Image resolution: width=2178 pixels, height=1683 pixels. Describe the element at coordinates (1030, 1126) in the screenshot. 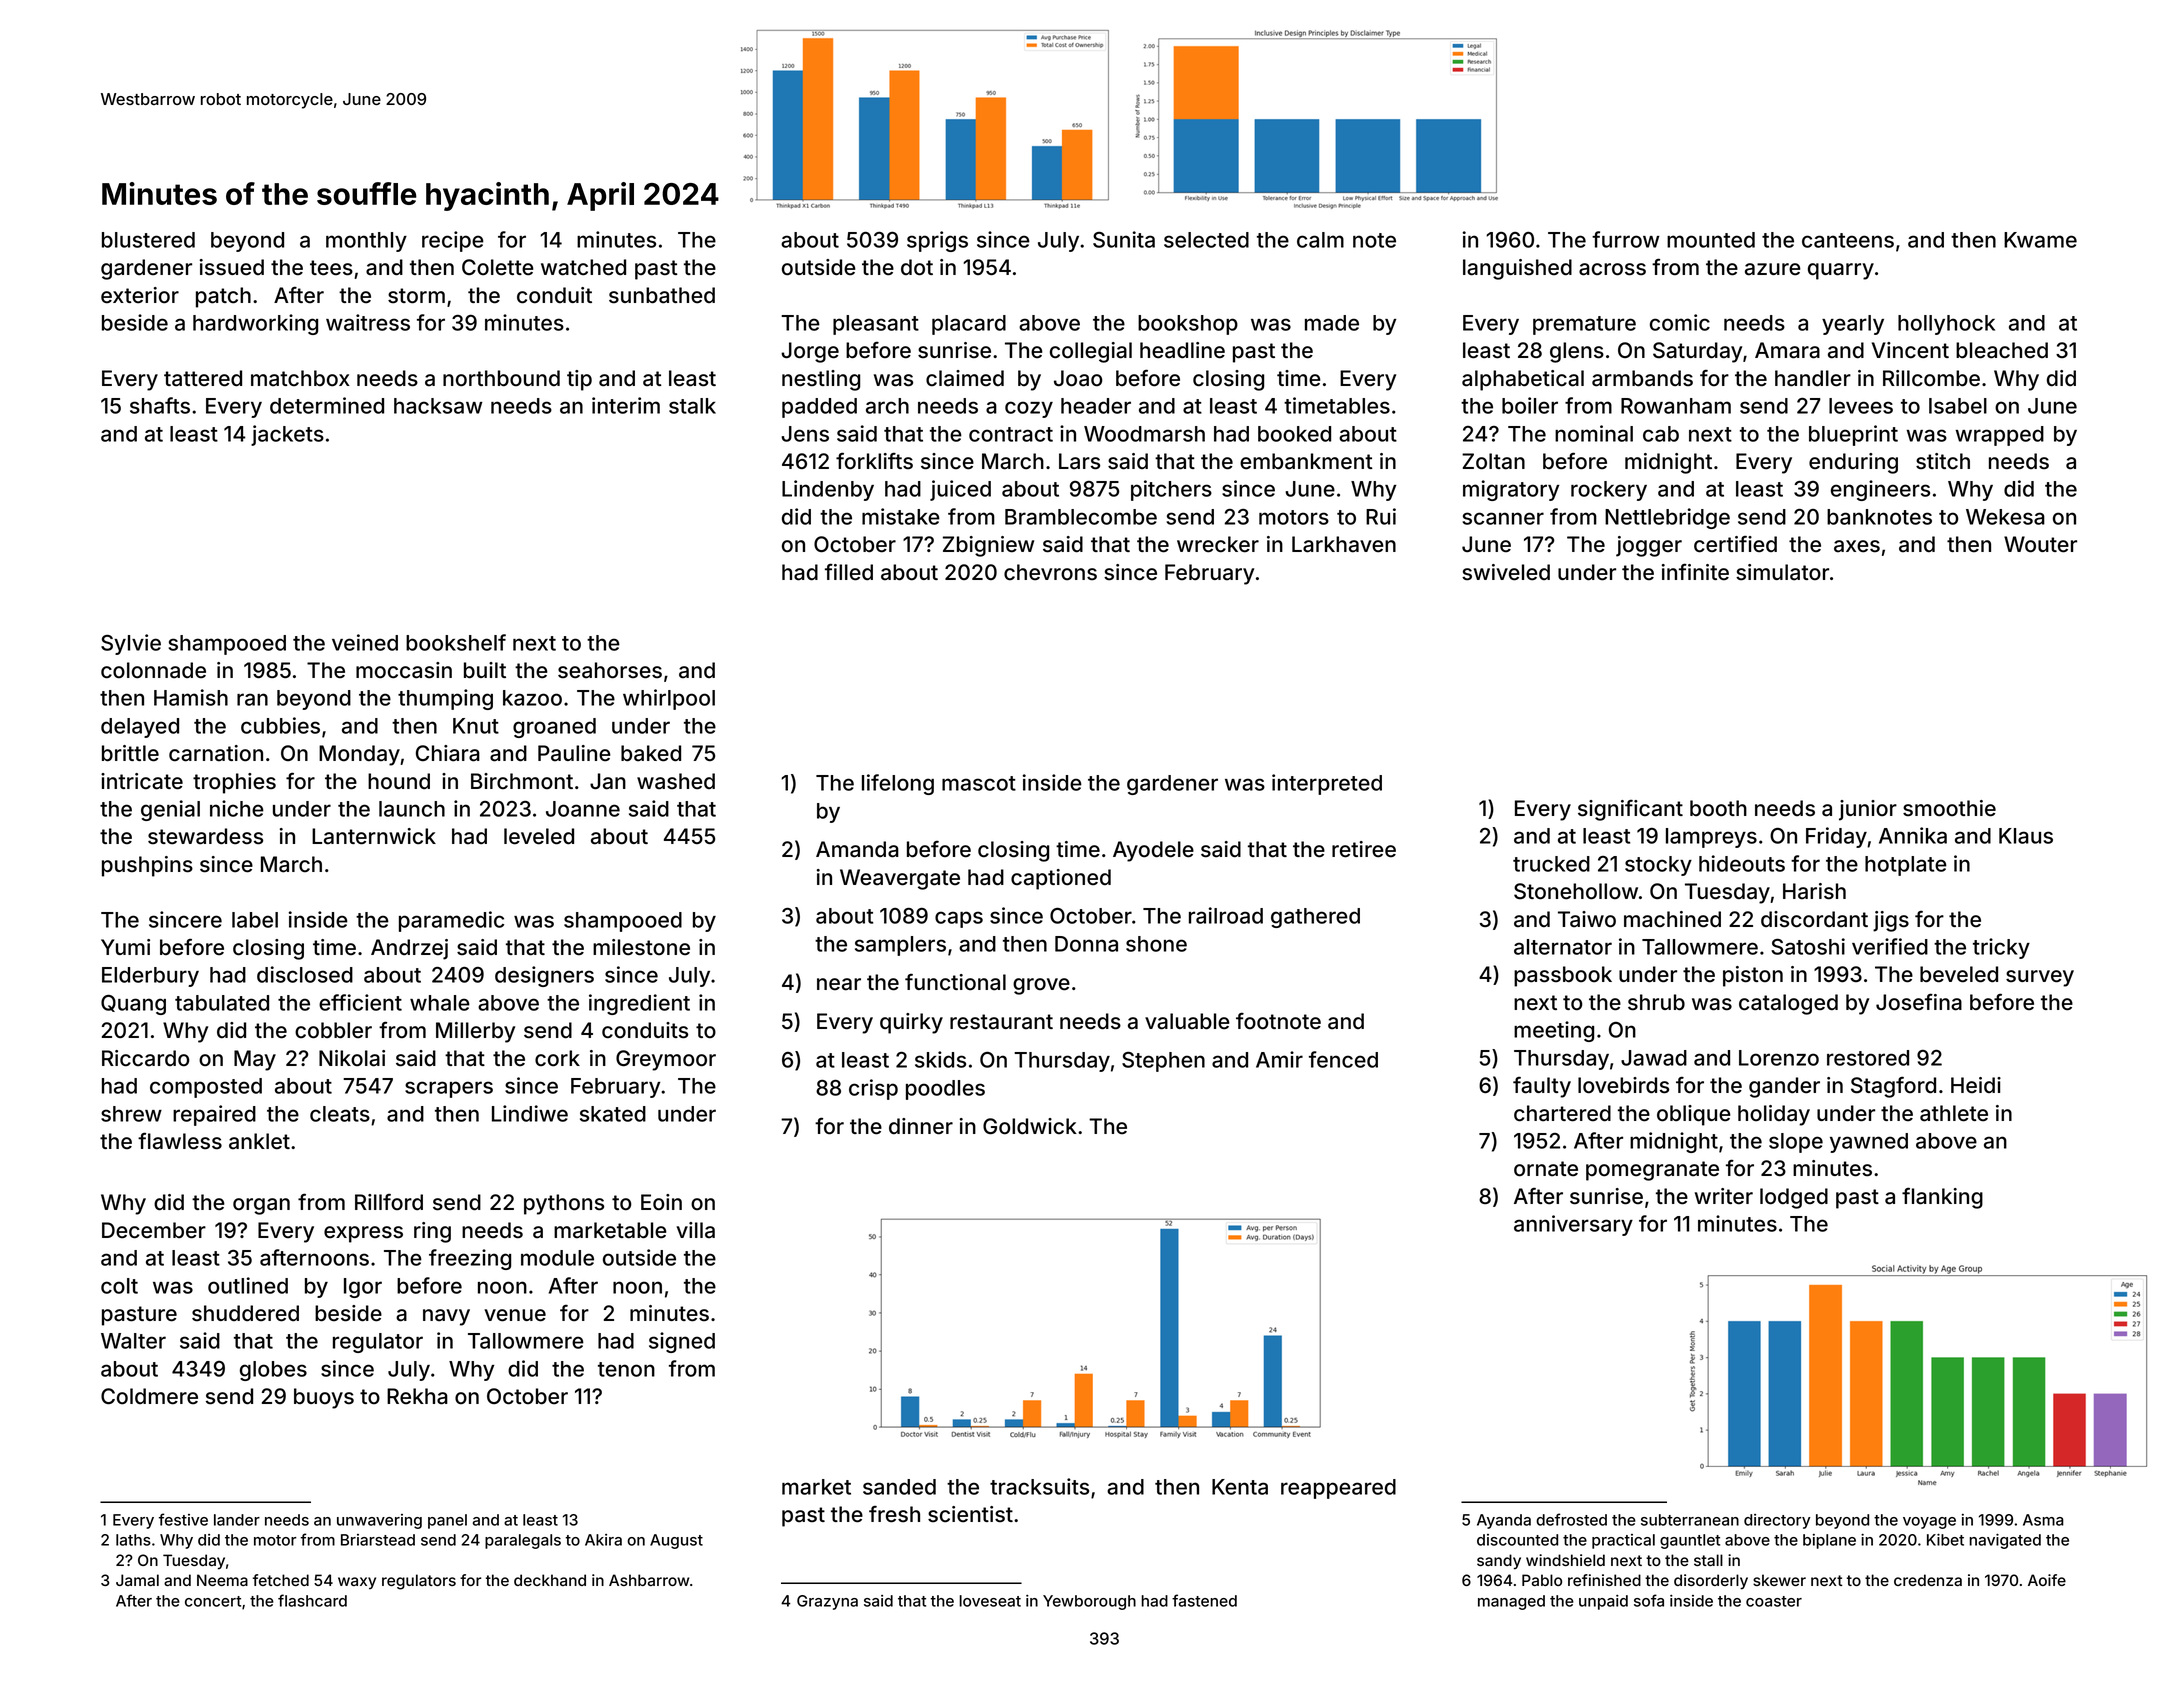

I see `Goldwick` at that location.
